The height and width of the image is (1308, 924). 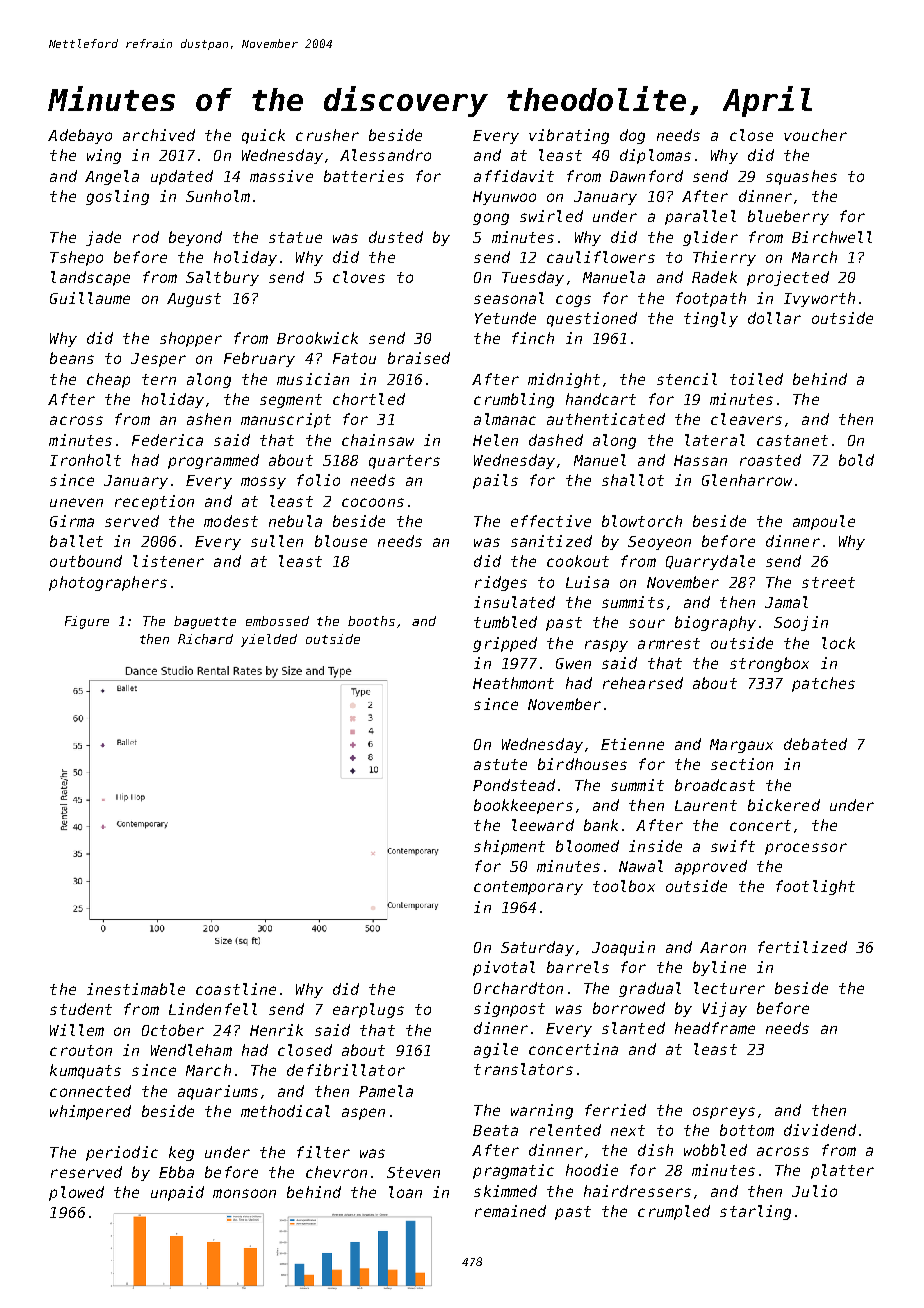 I want to click on inestimable, so click(x=136, y=989).
